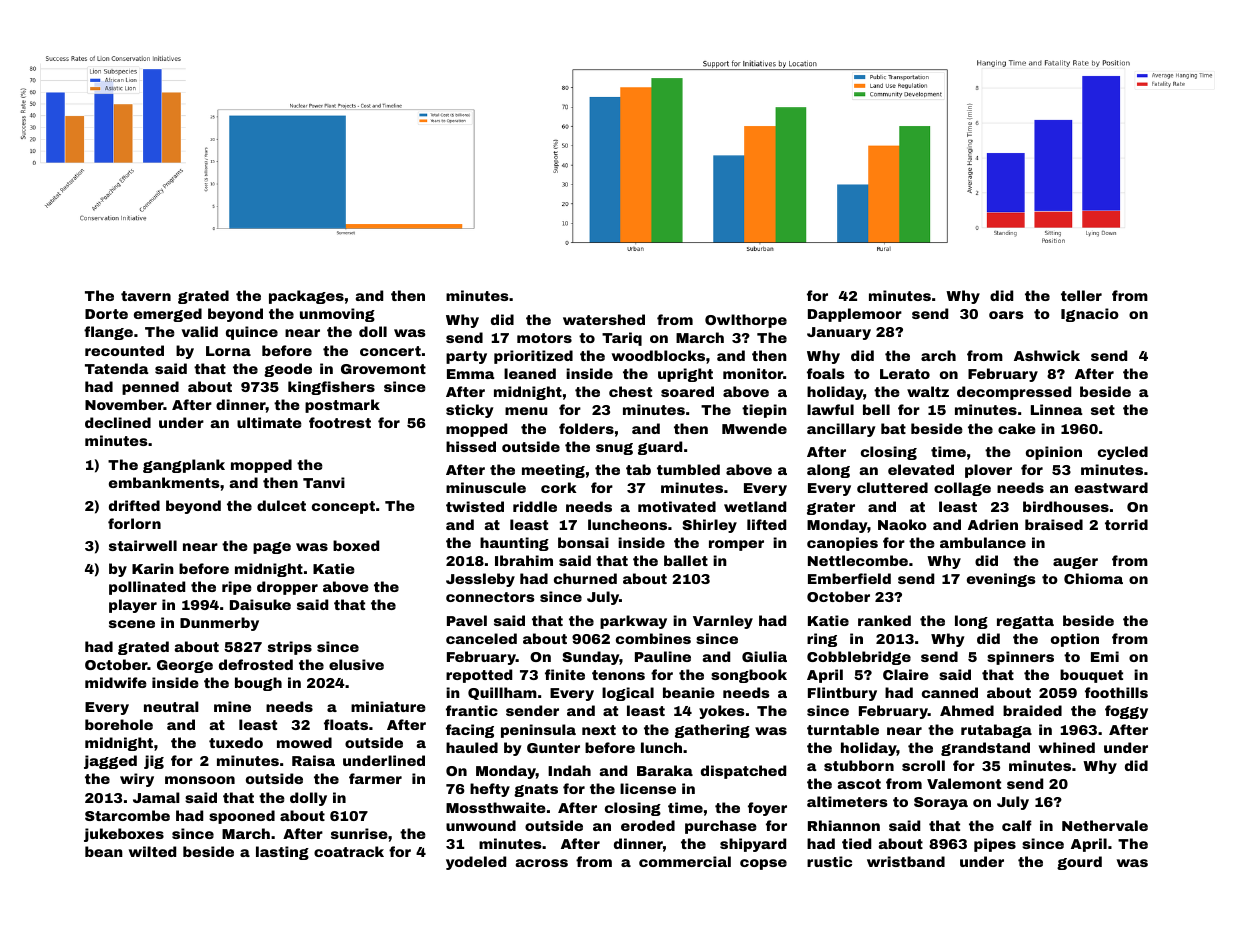 The width and height of the image is (1233, 952). What do you see at coordinates (1081, 295) in the image?
I see `teller` at bounding box center [1081, 295].
